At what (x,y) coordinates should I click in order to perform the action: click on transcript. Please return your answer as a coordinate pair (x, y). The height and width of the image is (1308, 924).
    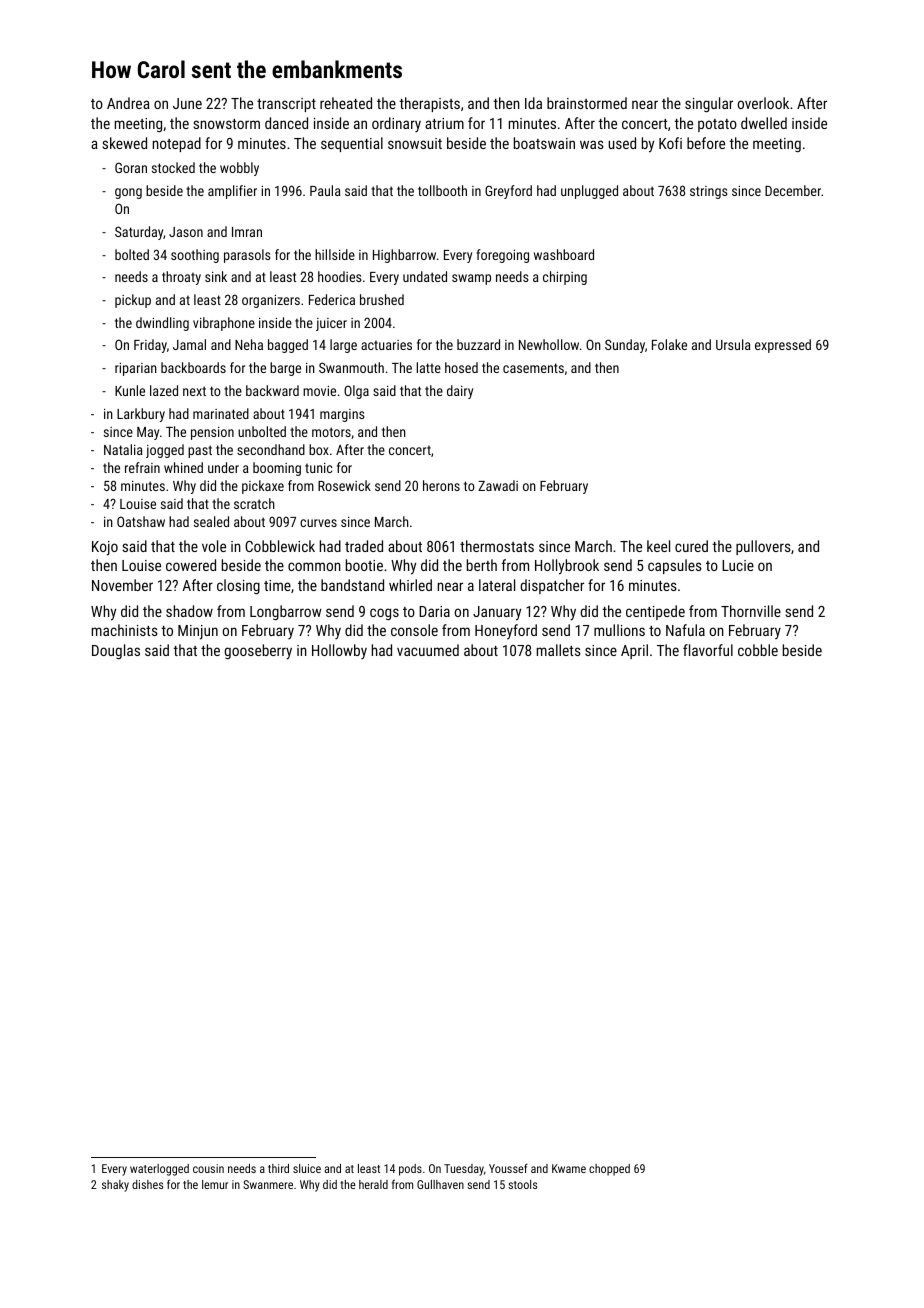
    Looking at the image, I should click on (286, 105).
